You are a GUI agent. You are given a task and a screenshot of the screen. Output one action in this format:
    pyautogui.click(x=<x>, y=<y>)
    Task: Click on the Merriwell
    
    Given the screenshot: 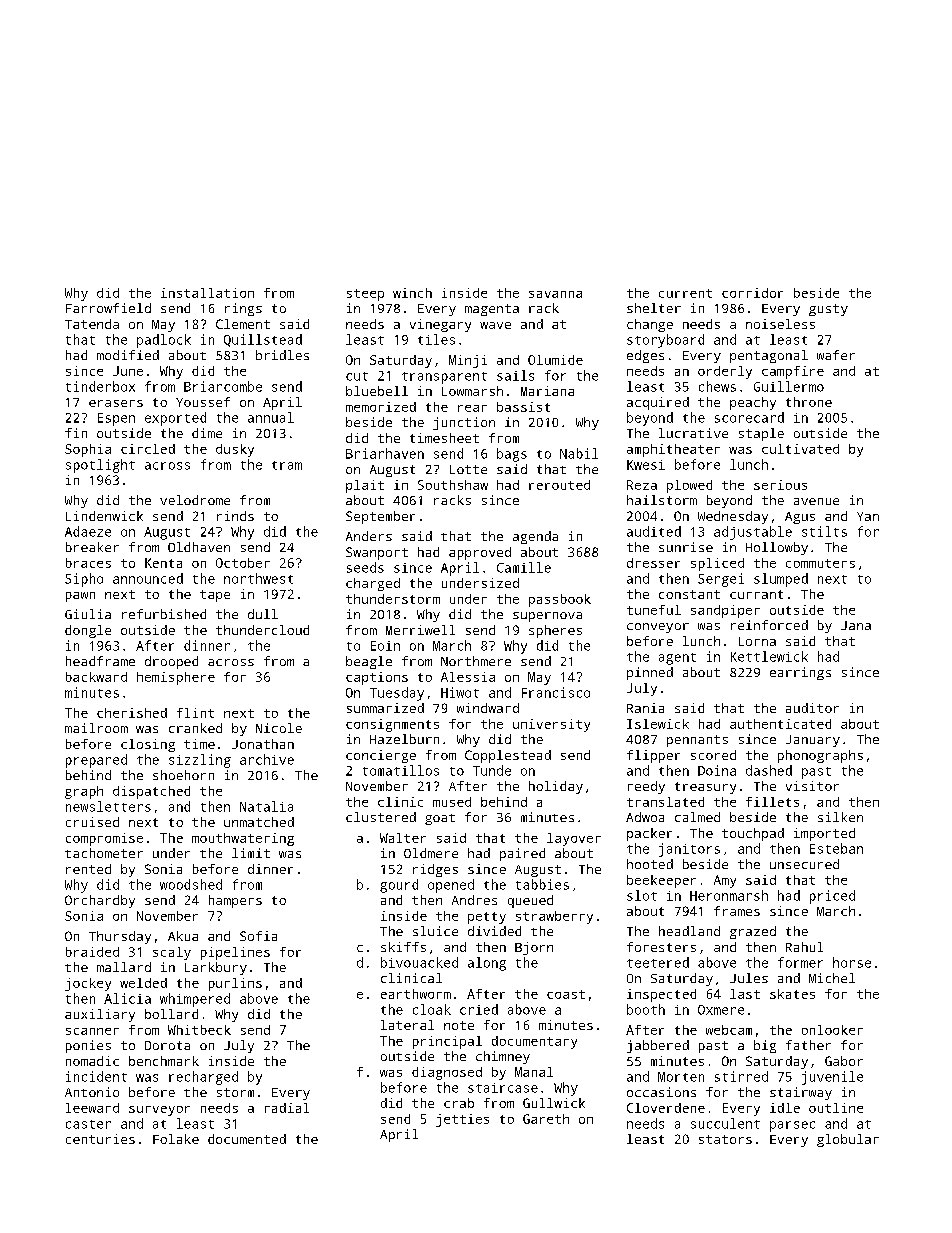 What is the action you would take?
    pyautogui.click(x=420, y=630)
